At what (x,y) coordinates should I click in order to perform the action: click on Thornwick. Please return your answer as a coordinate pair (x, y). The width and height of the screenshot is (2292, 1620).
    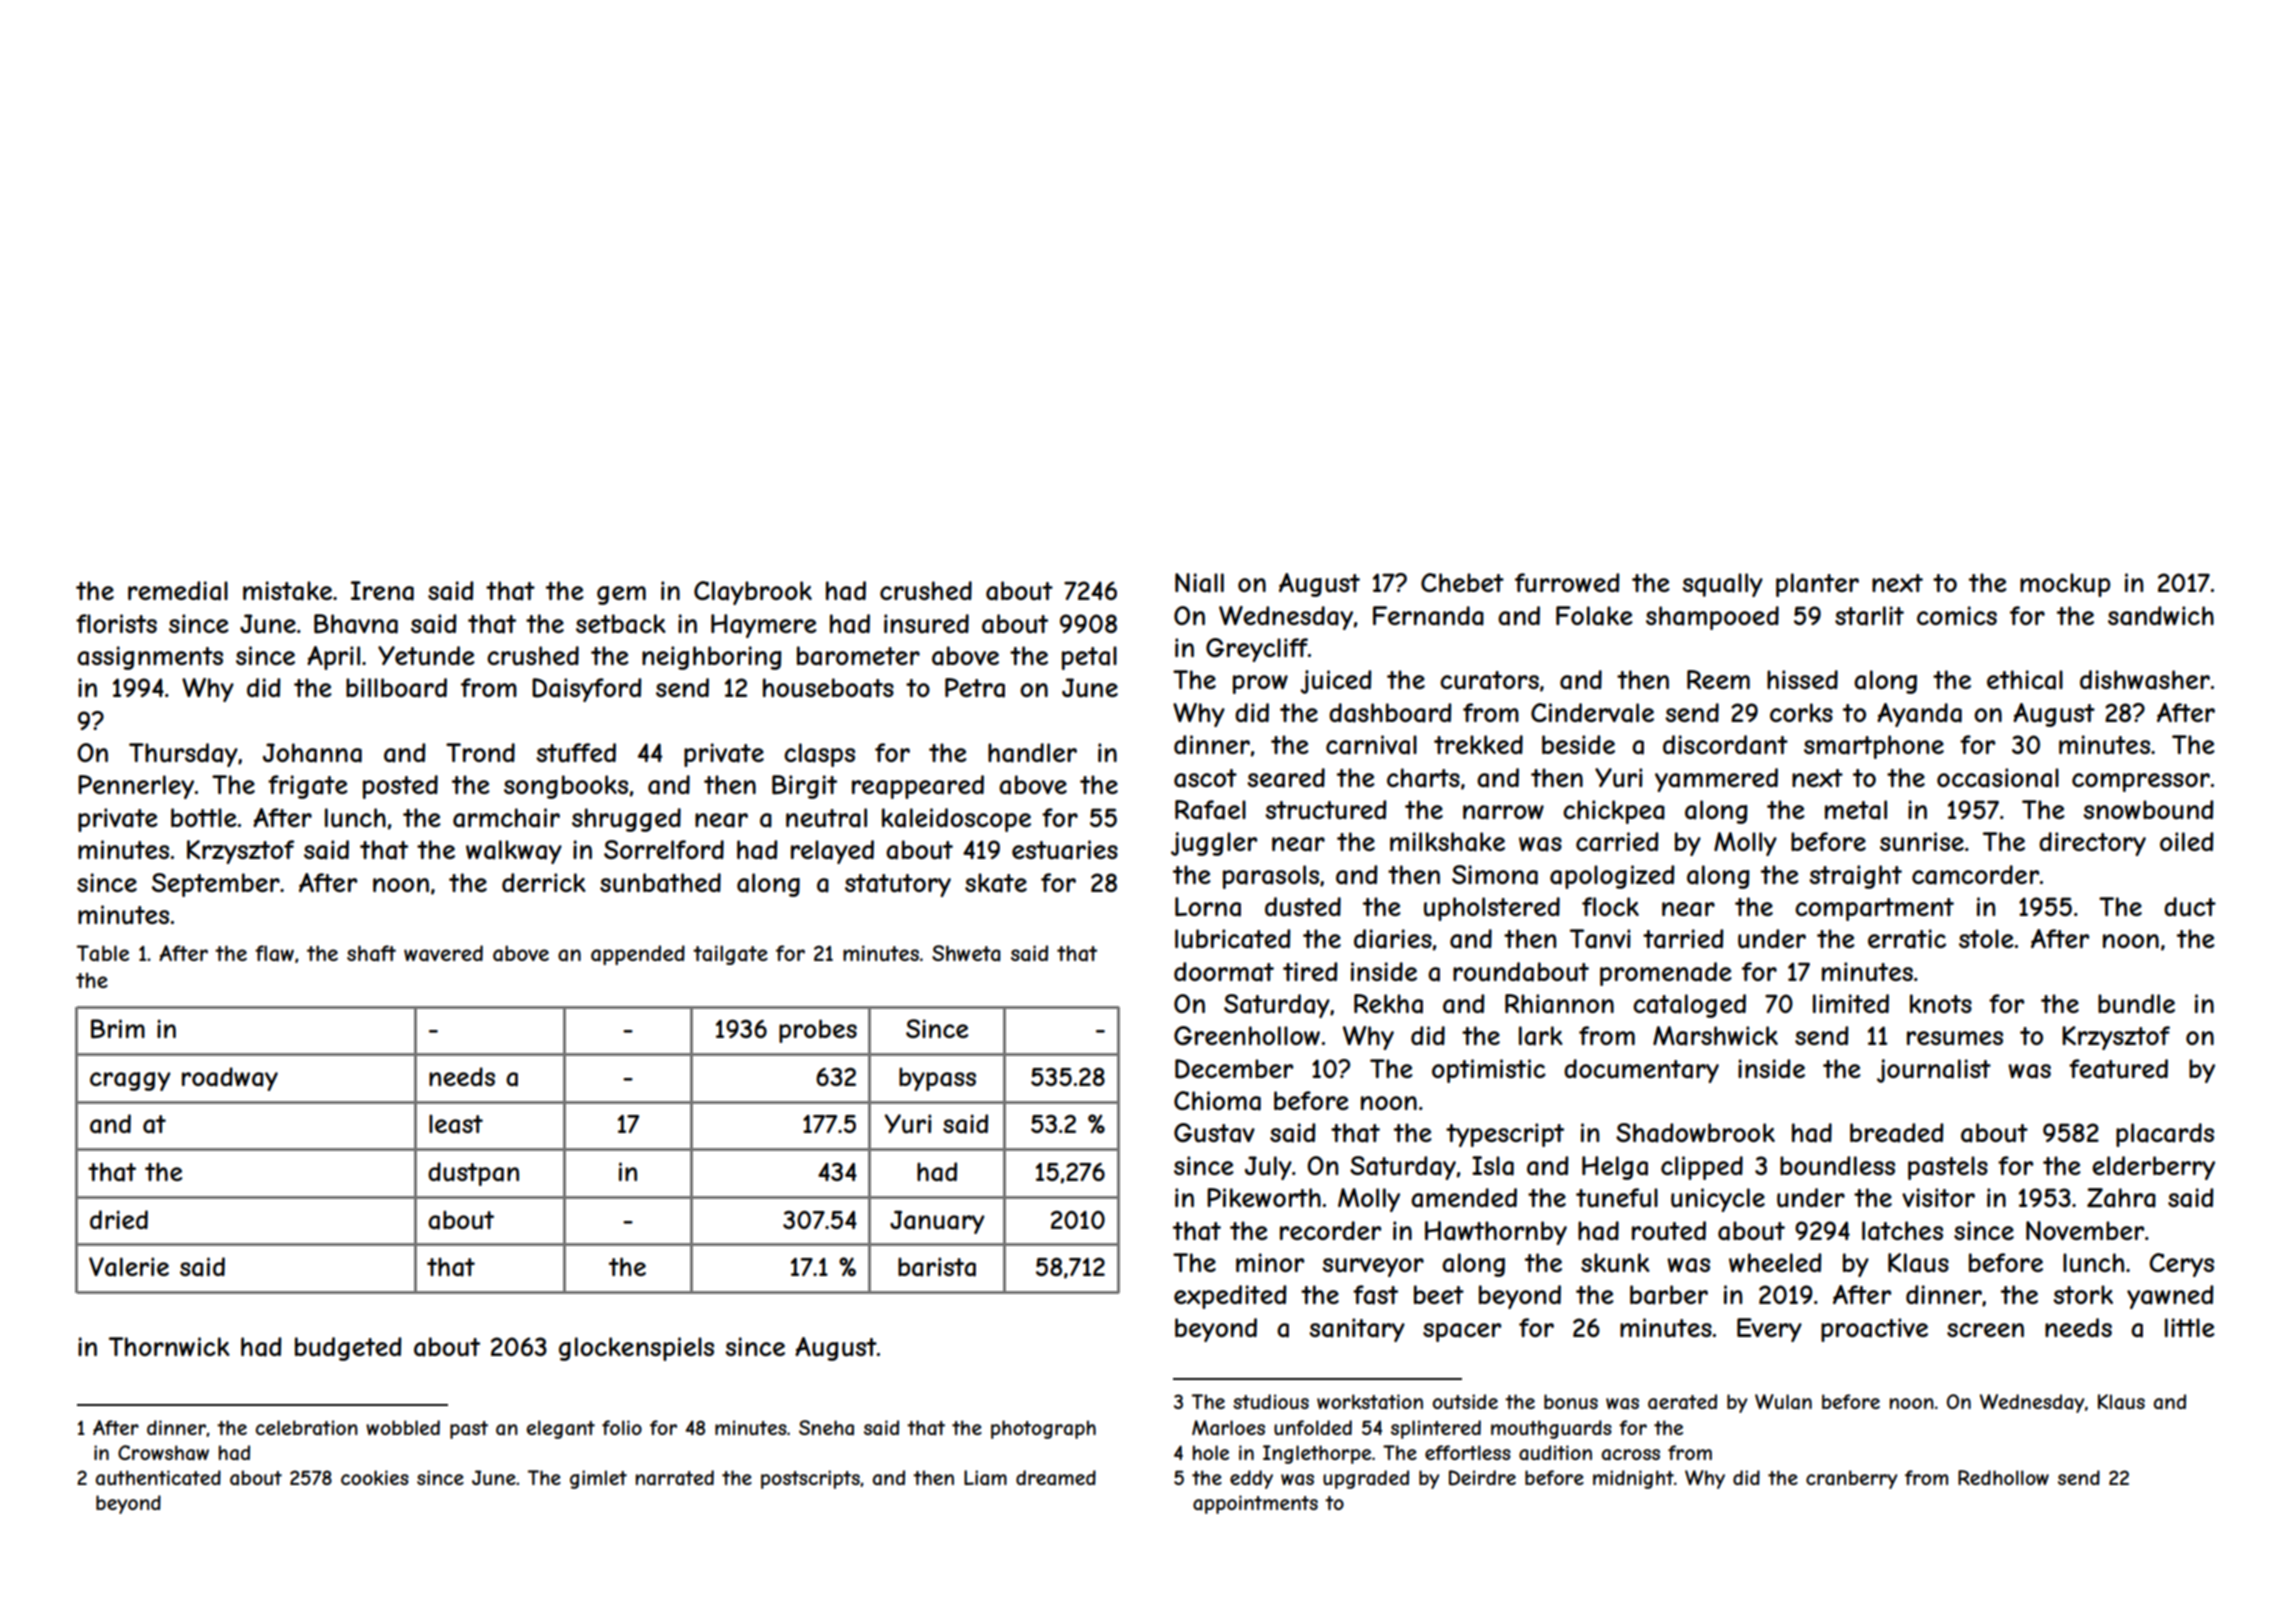
    Looking at the image, I should click on (169, 1346).
